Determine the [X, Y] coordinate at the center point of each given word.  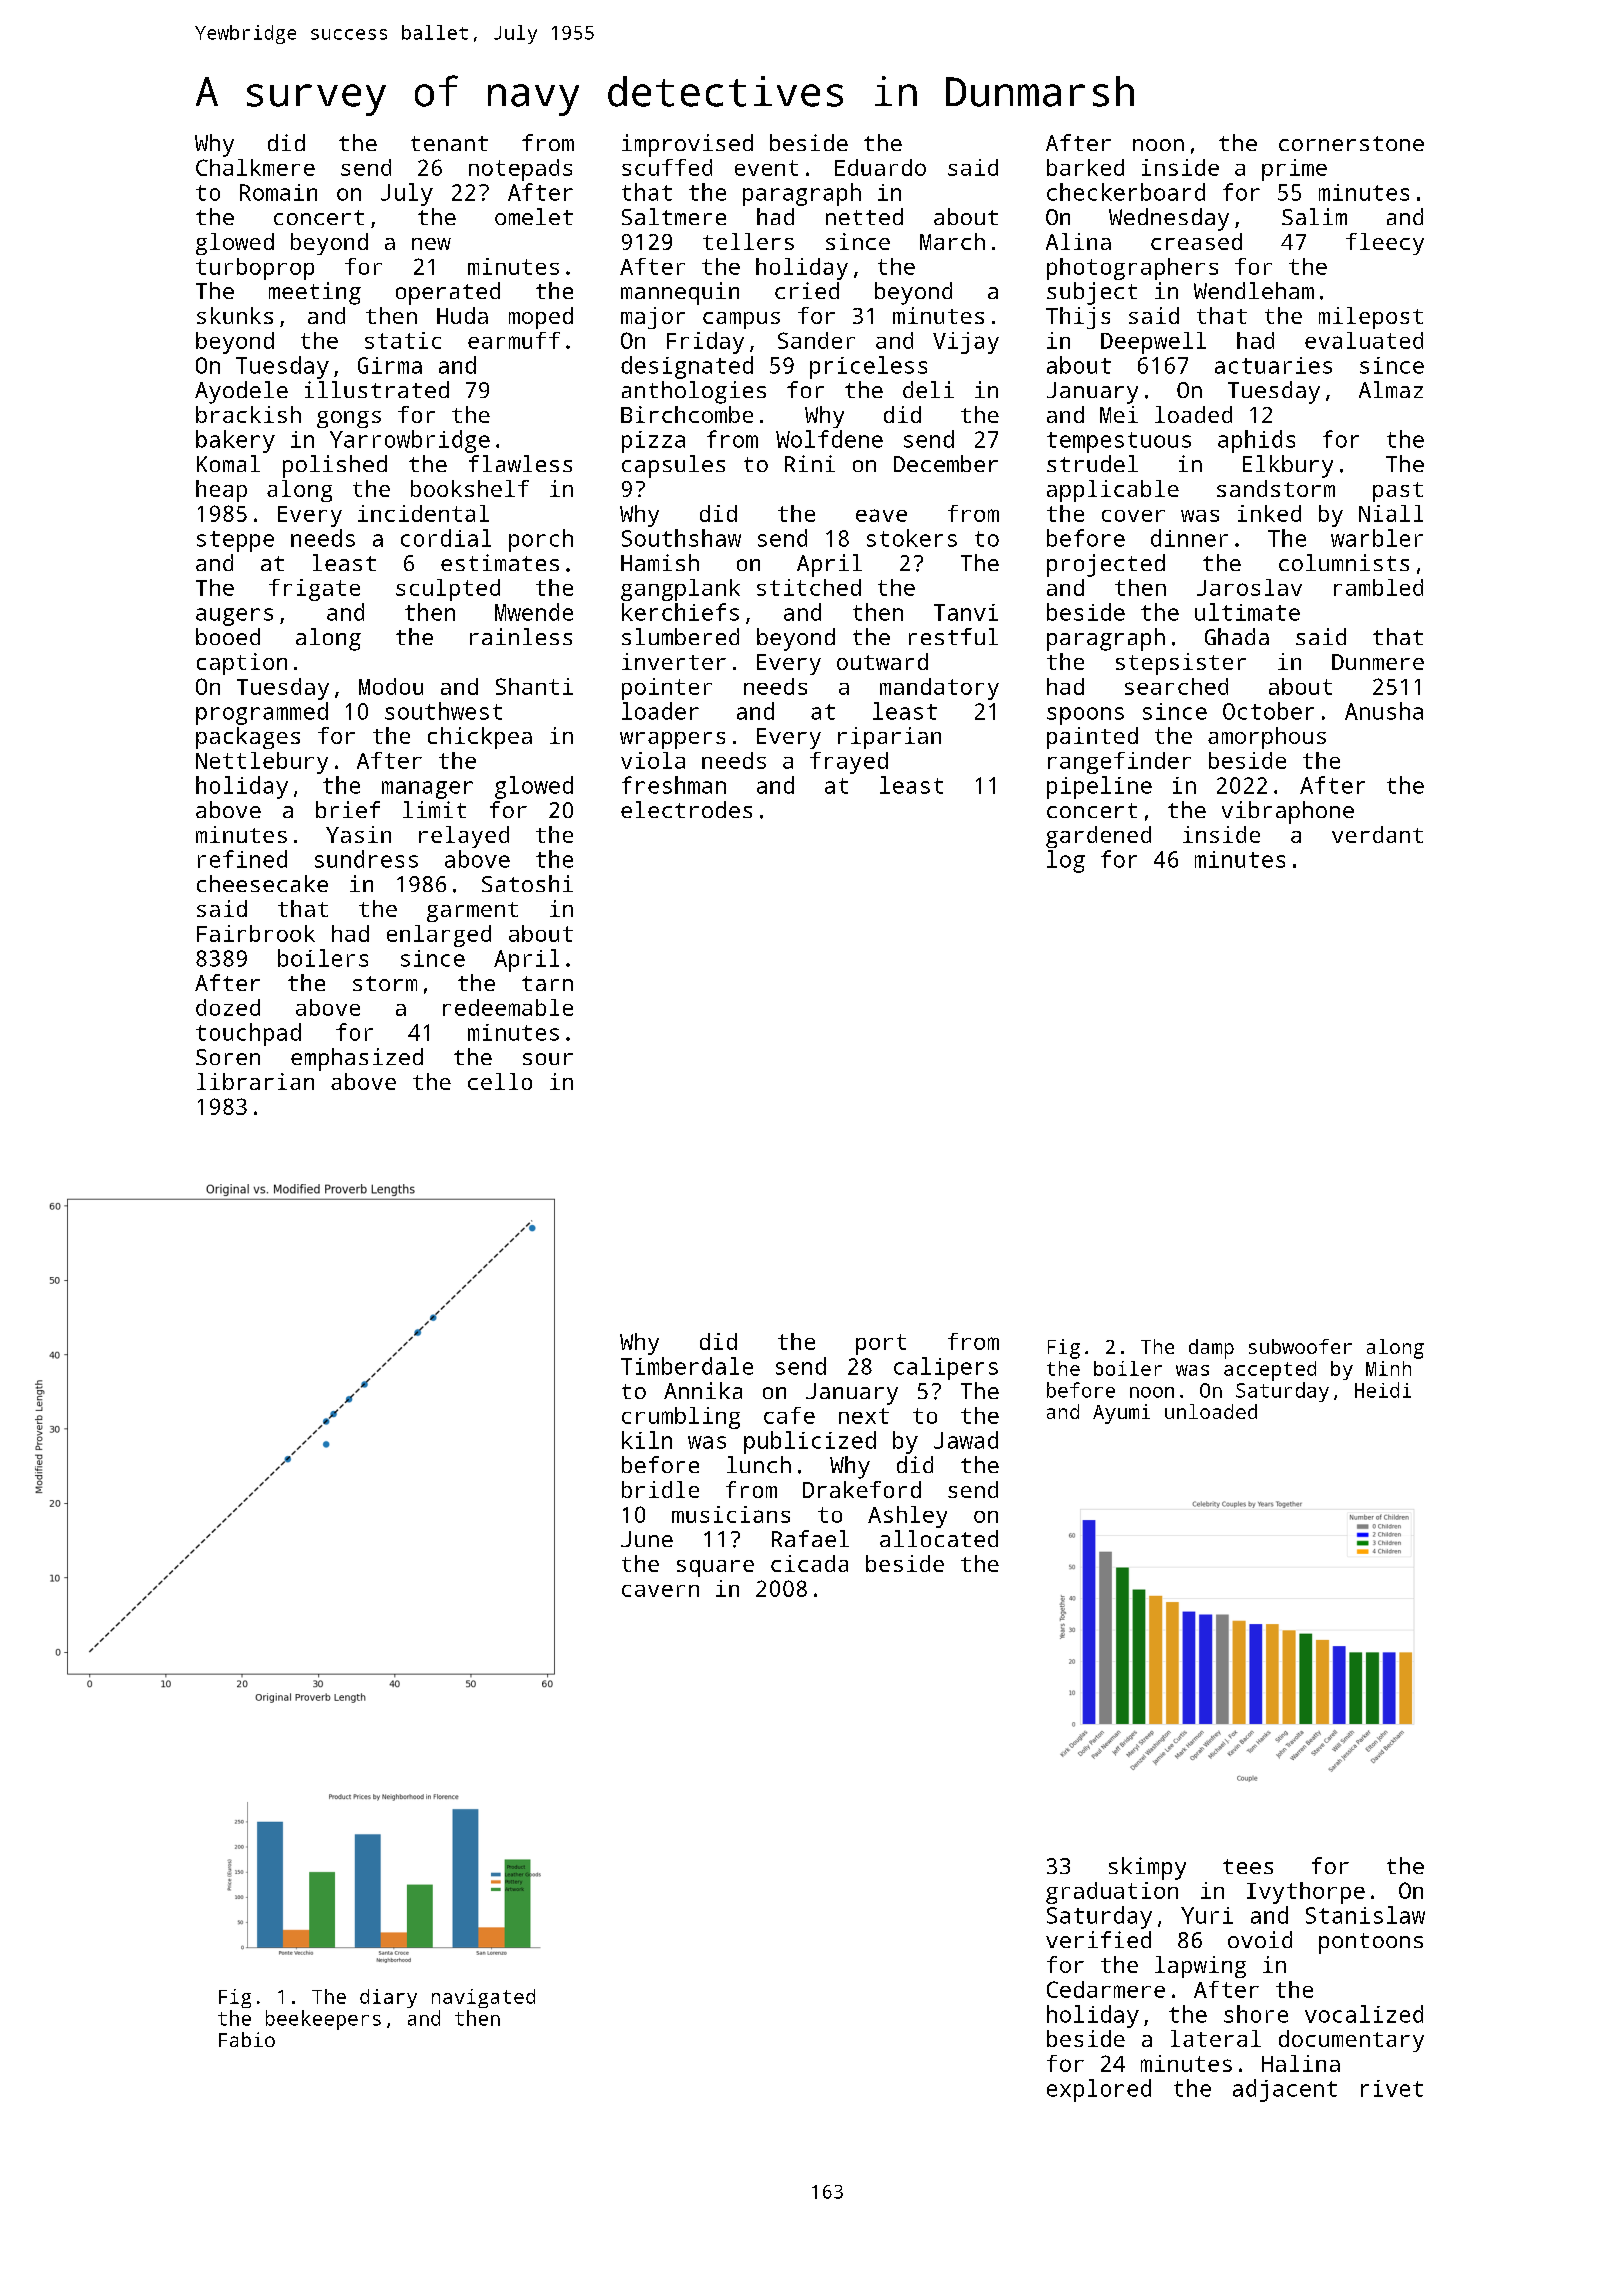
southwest [443, 711]
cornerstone [1351, 143]
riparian [889, 738]
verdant [1377, 834]
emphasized [357, 1059]
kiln [647, 1440]
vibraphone [1288, 812]
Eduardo [880, 167]
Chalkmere [255, 167]
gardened [1098, 837]
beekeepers [323, 2020]
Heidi [1383, 1390]
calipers [946, 1368]
